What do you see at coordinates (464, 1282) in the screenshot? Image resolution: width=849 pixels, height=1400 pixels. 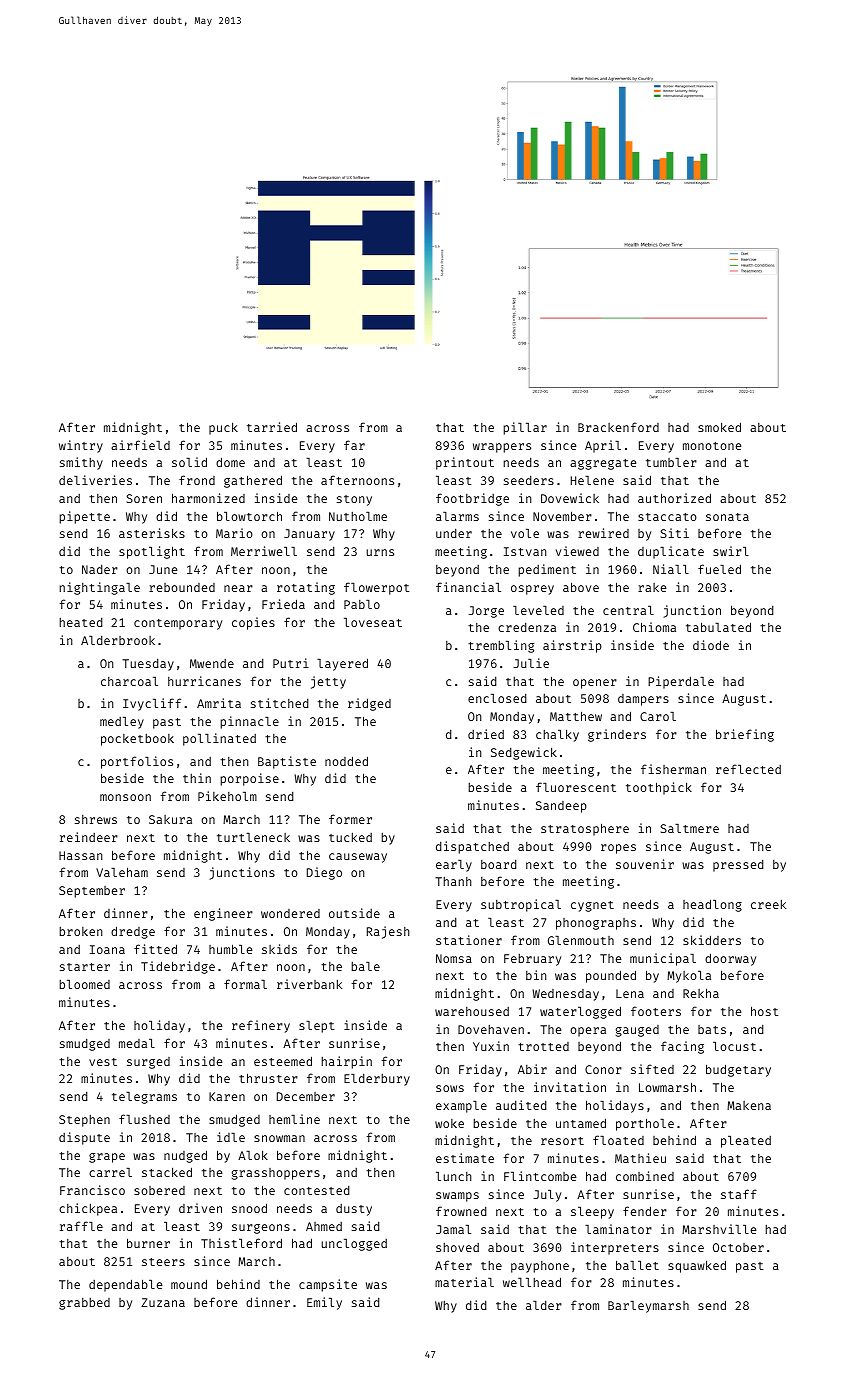 I see `material` at bounding box center [464, 1282].
